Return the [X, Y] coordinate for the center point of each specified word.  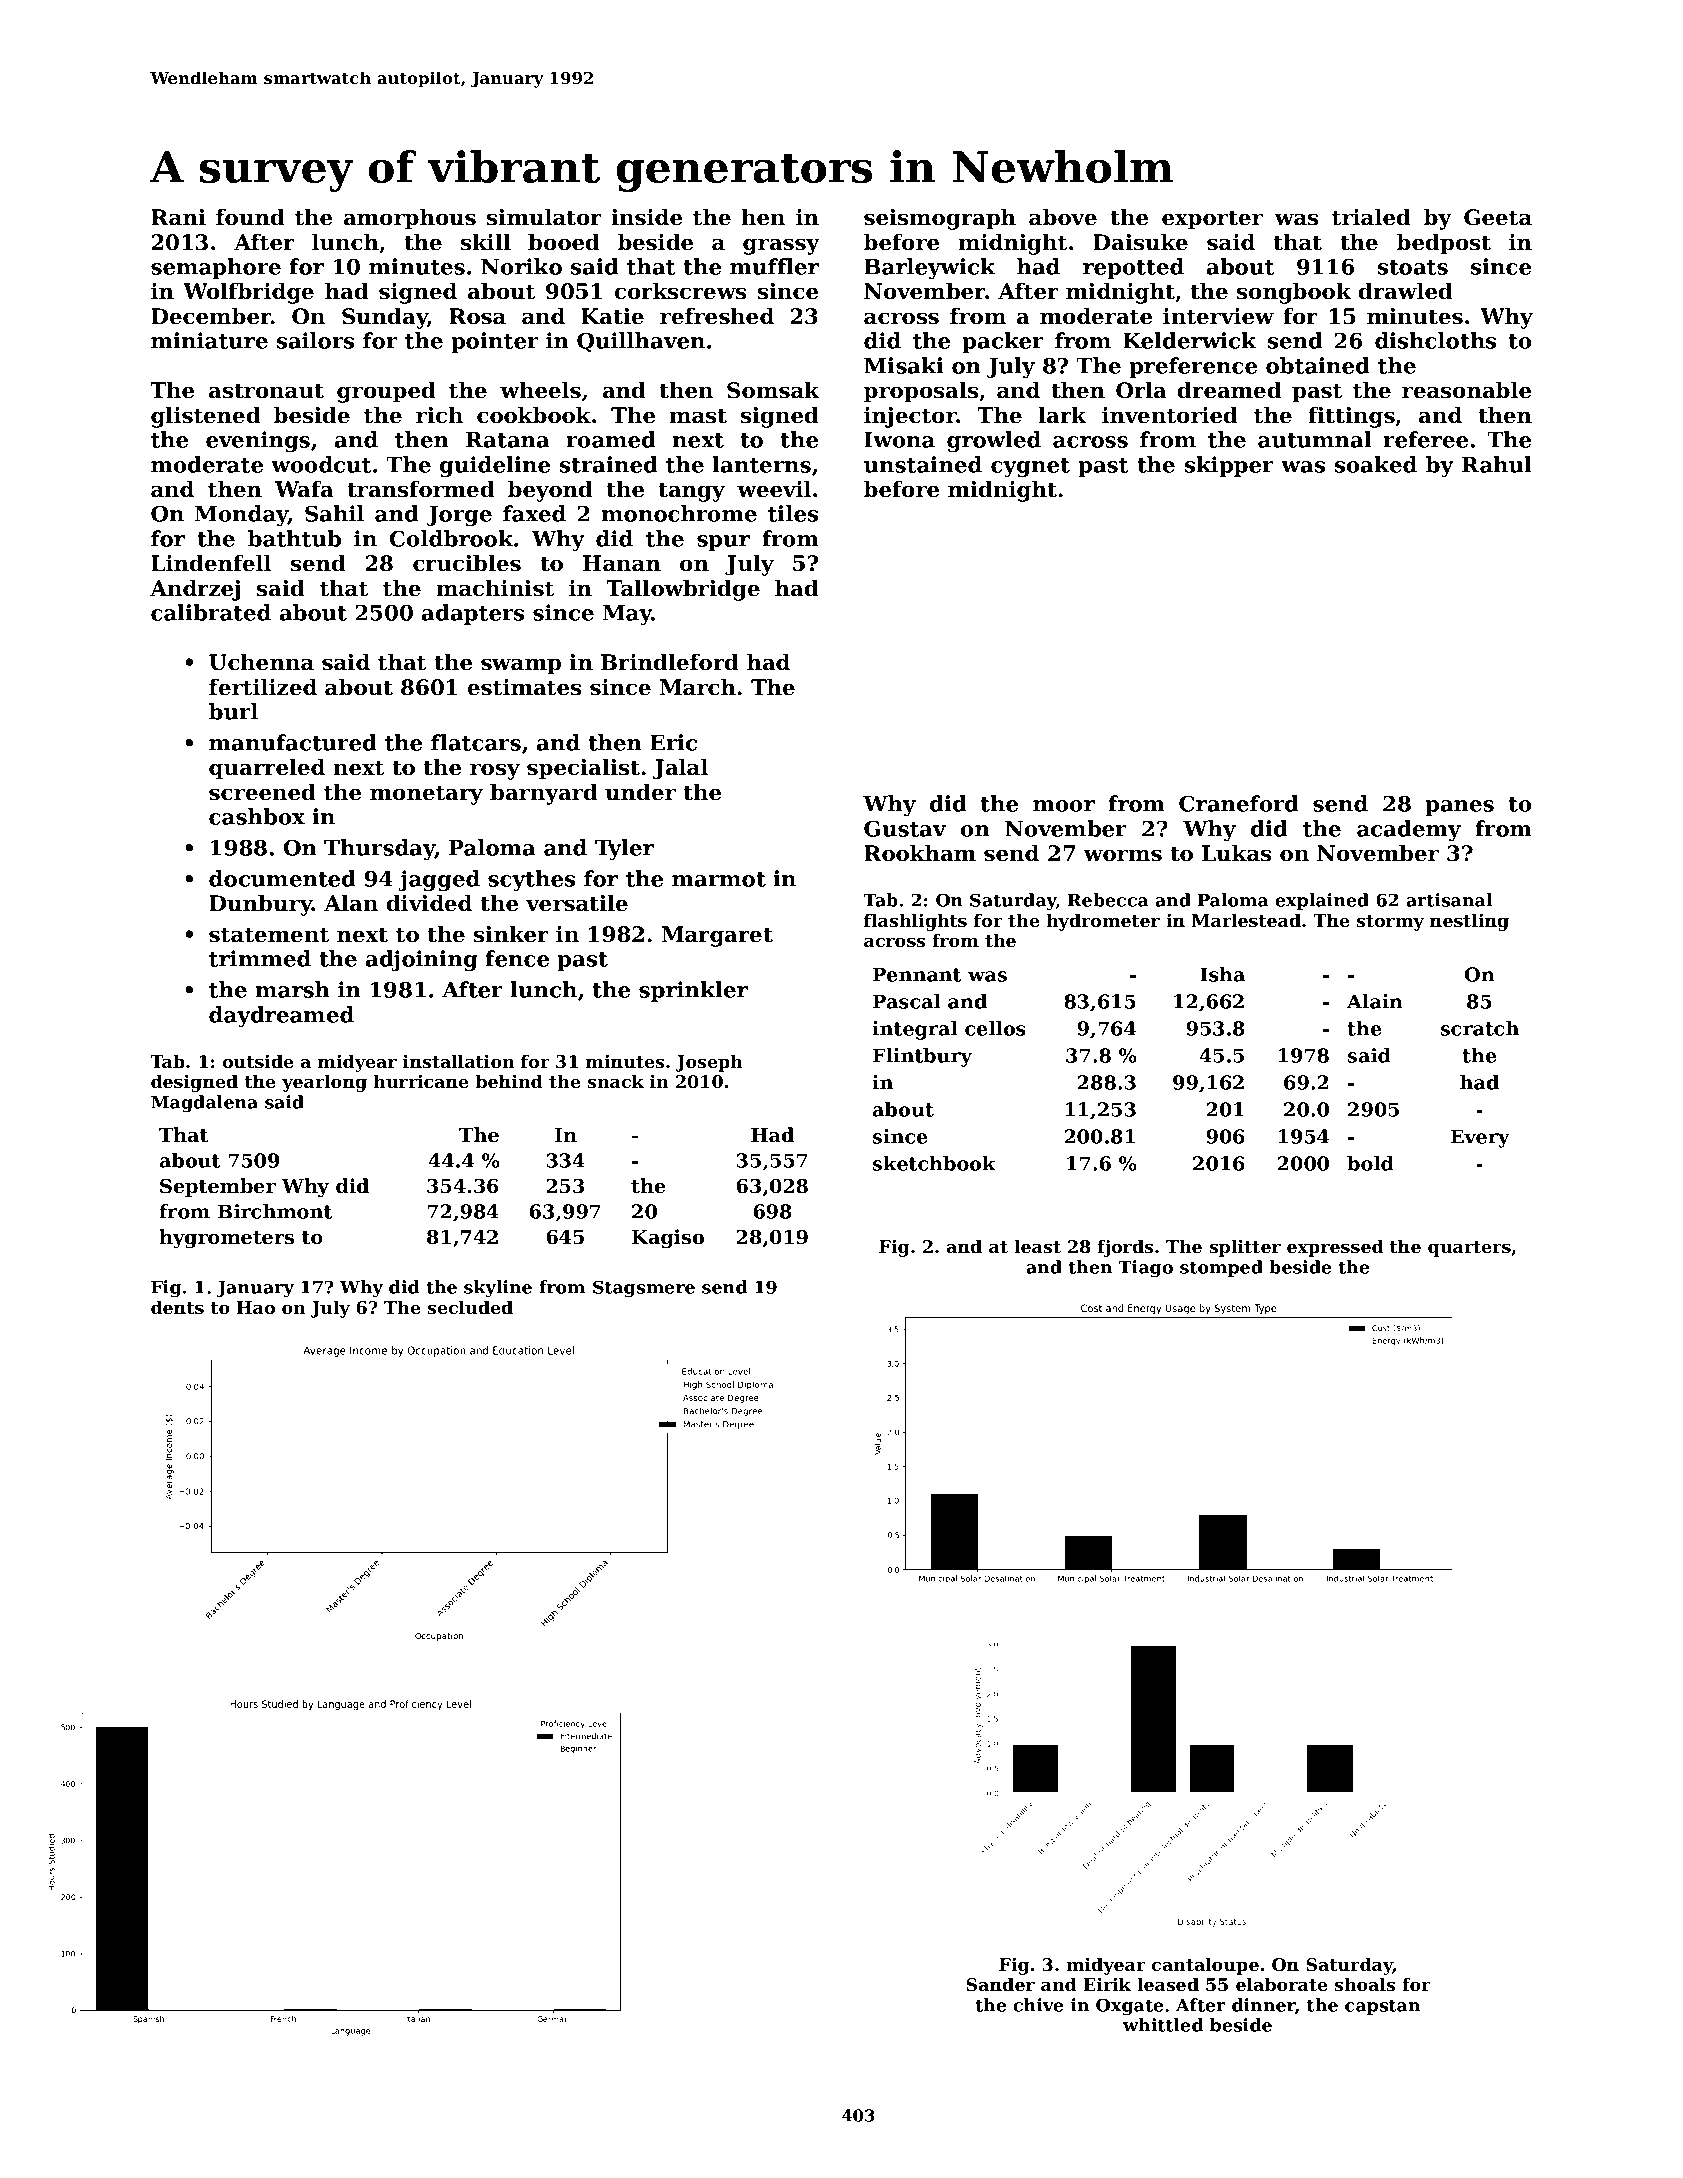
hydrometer [1103, 922]
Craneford [1239, 803]
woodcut [321, 464]
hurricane [420, 1081]
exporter [1212, 220]
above [1063, 217]
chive [1038, 2005]
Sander [1000, 1984]
